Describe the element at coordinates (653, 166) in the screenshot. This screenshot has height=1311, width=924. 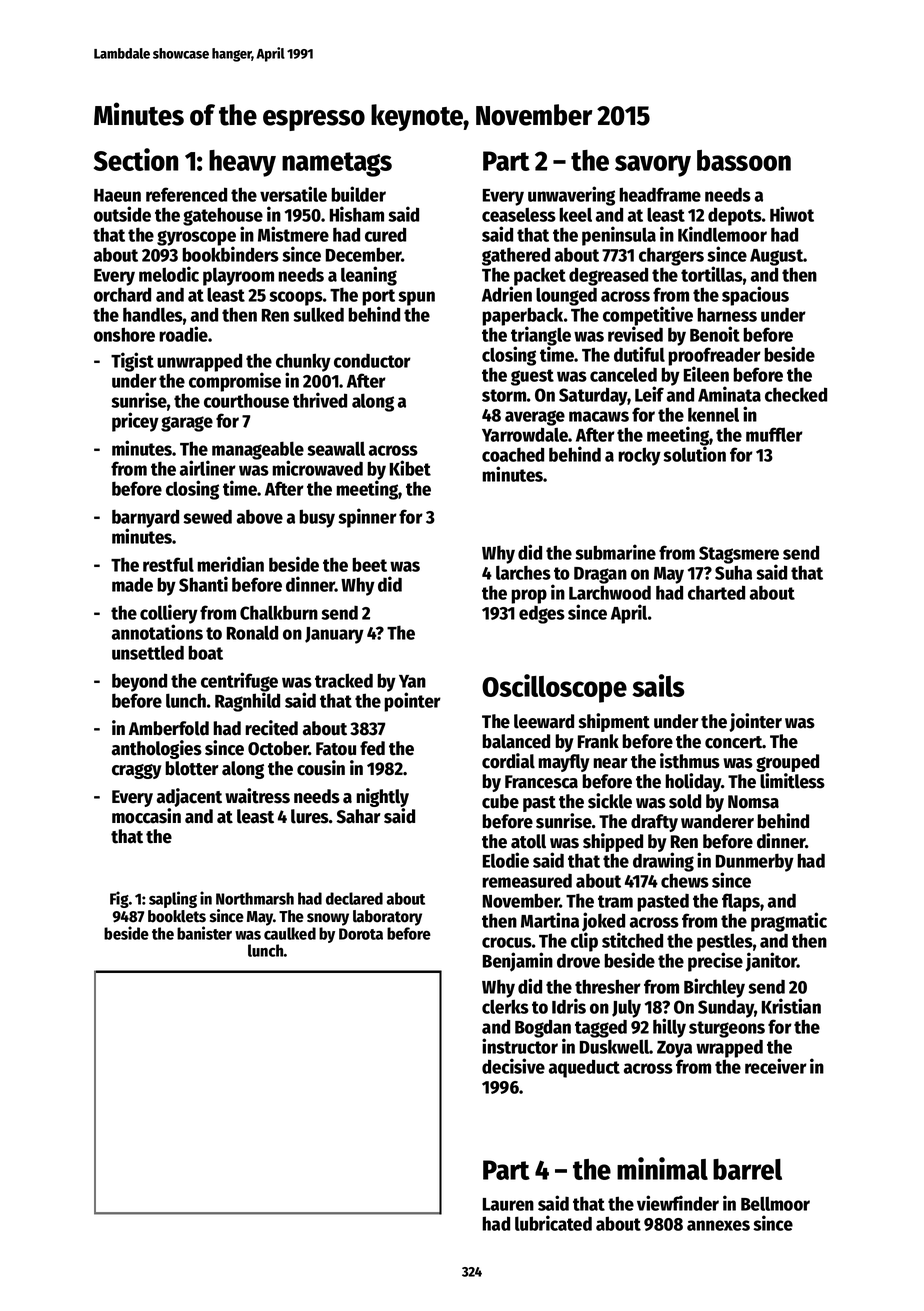
I see `savory` at that location.
